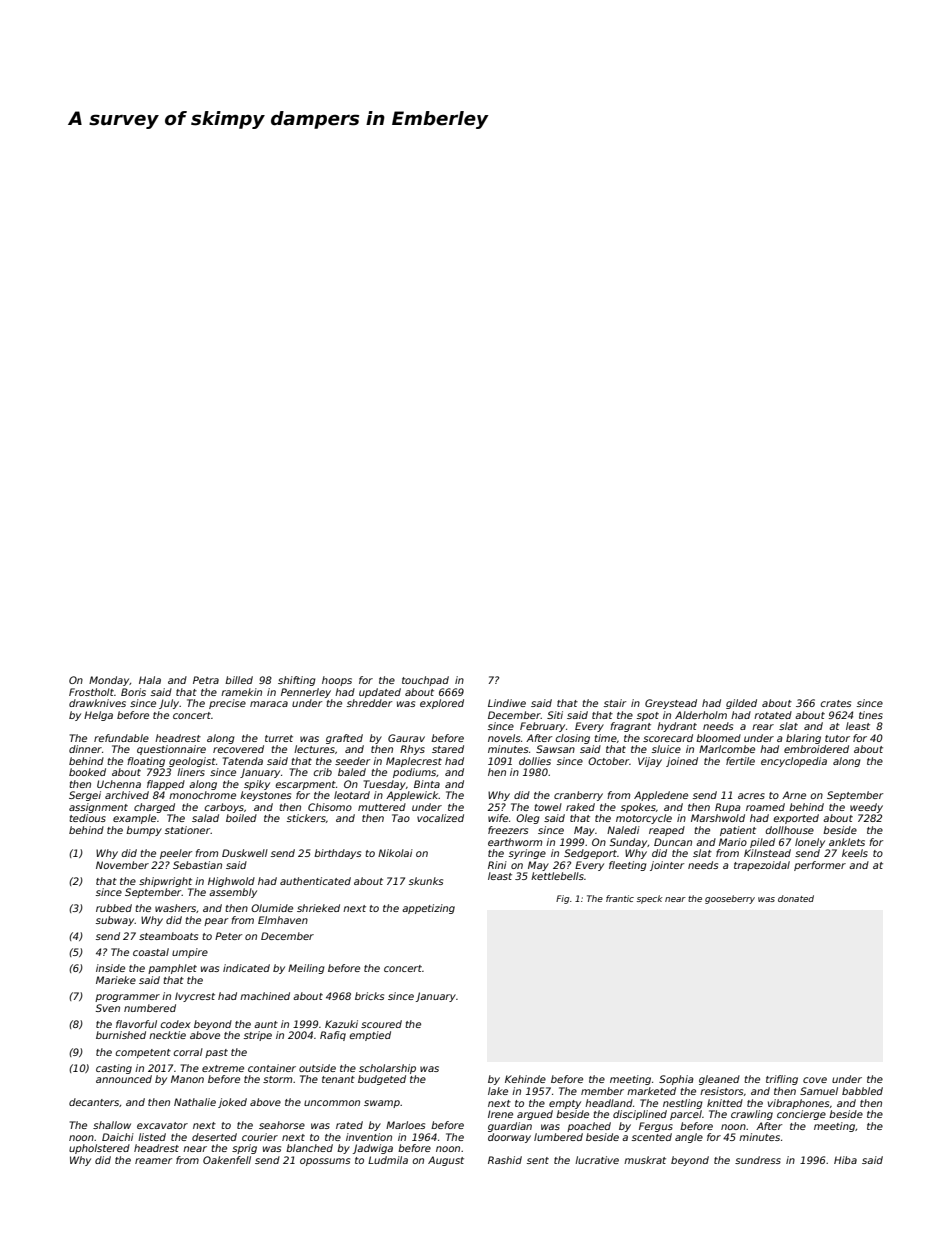 This screenshot has height=1233, width=952. What do you see at coordinates (325, 1162) in the screenshot?
I see `opossums` at bounding box center [325, 1162].
